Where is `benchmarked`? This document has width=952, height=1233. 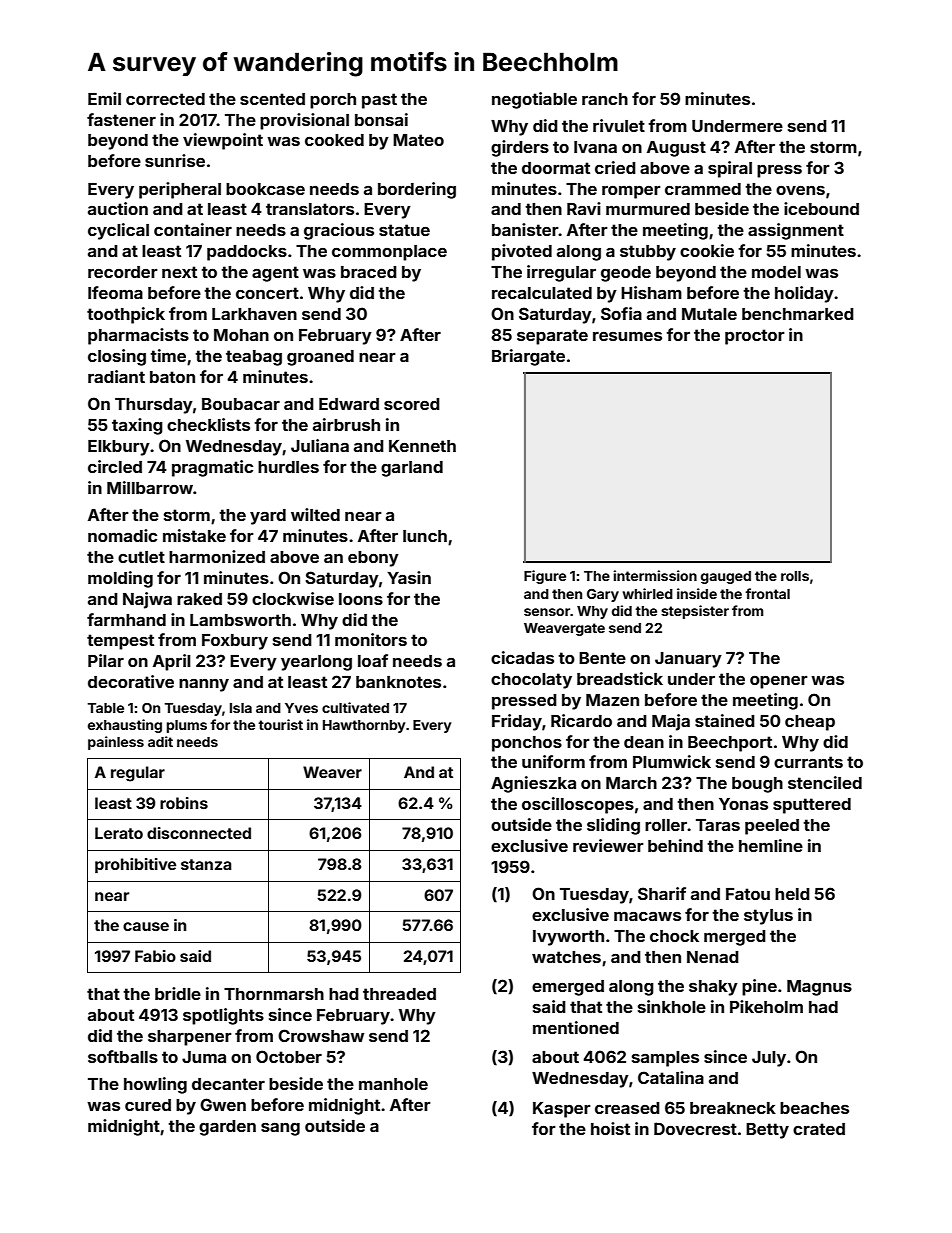
benchmarked is located at coordinates (798, 314).
